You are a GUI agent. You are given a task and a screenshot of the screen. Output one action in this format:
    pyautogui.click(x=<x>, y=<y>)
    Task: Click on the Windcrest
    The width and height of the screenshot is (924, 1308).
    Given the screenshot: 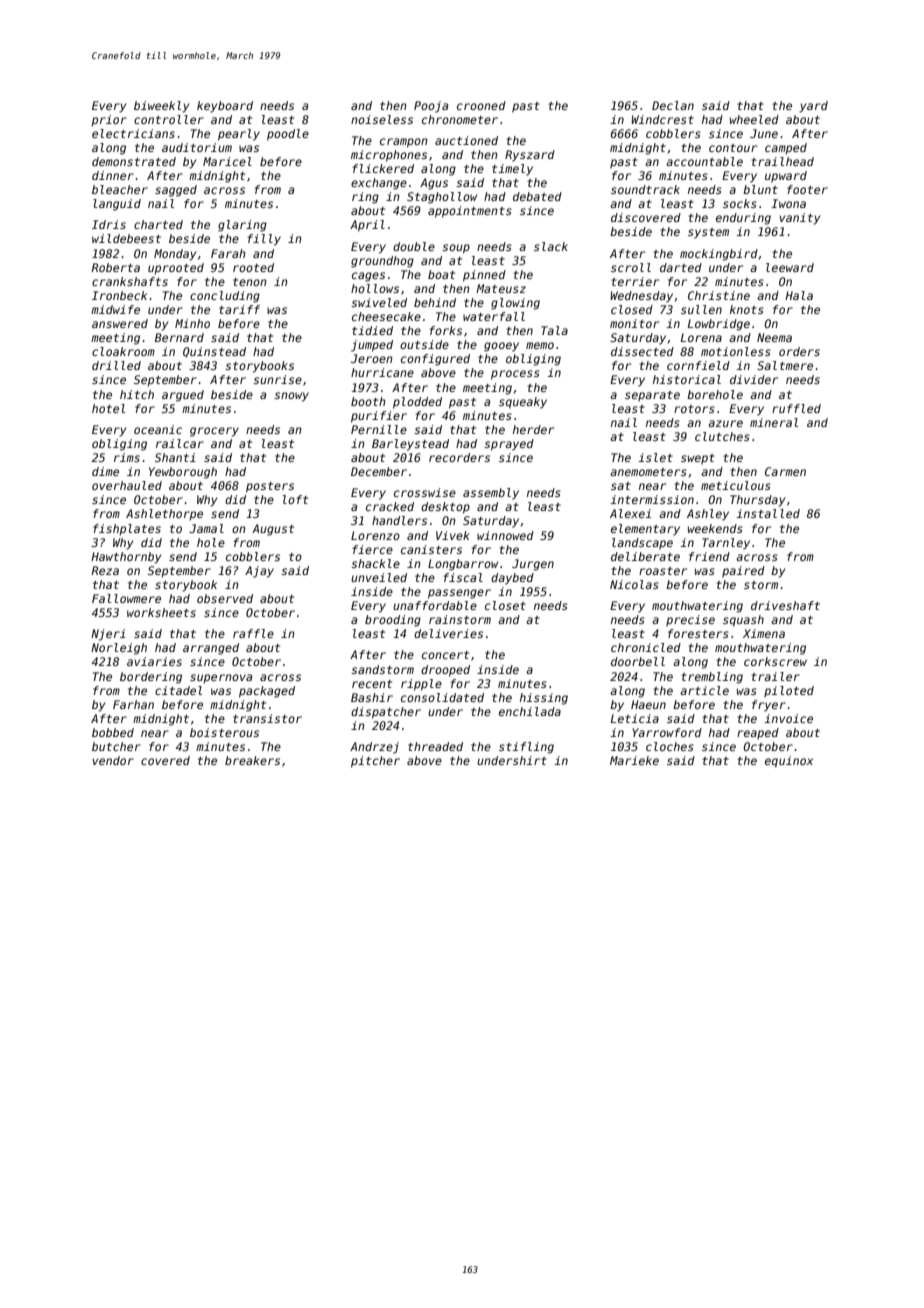 What is the action you would take?
    pyautogui.click(x=662, y=119)
